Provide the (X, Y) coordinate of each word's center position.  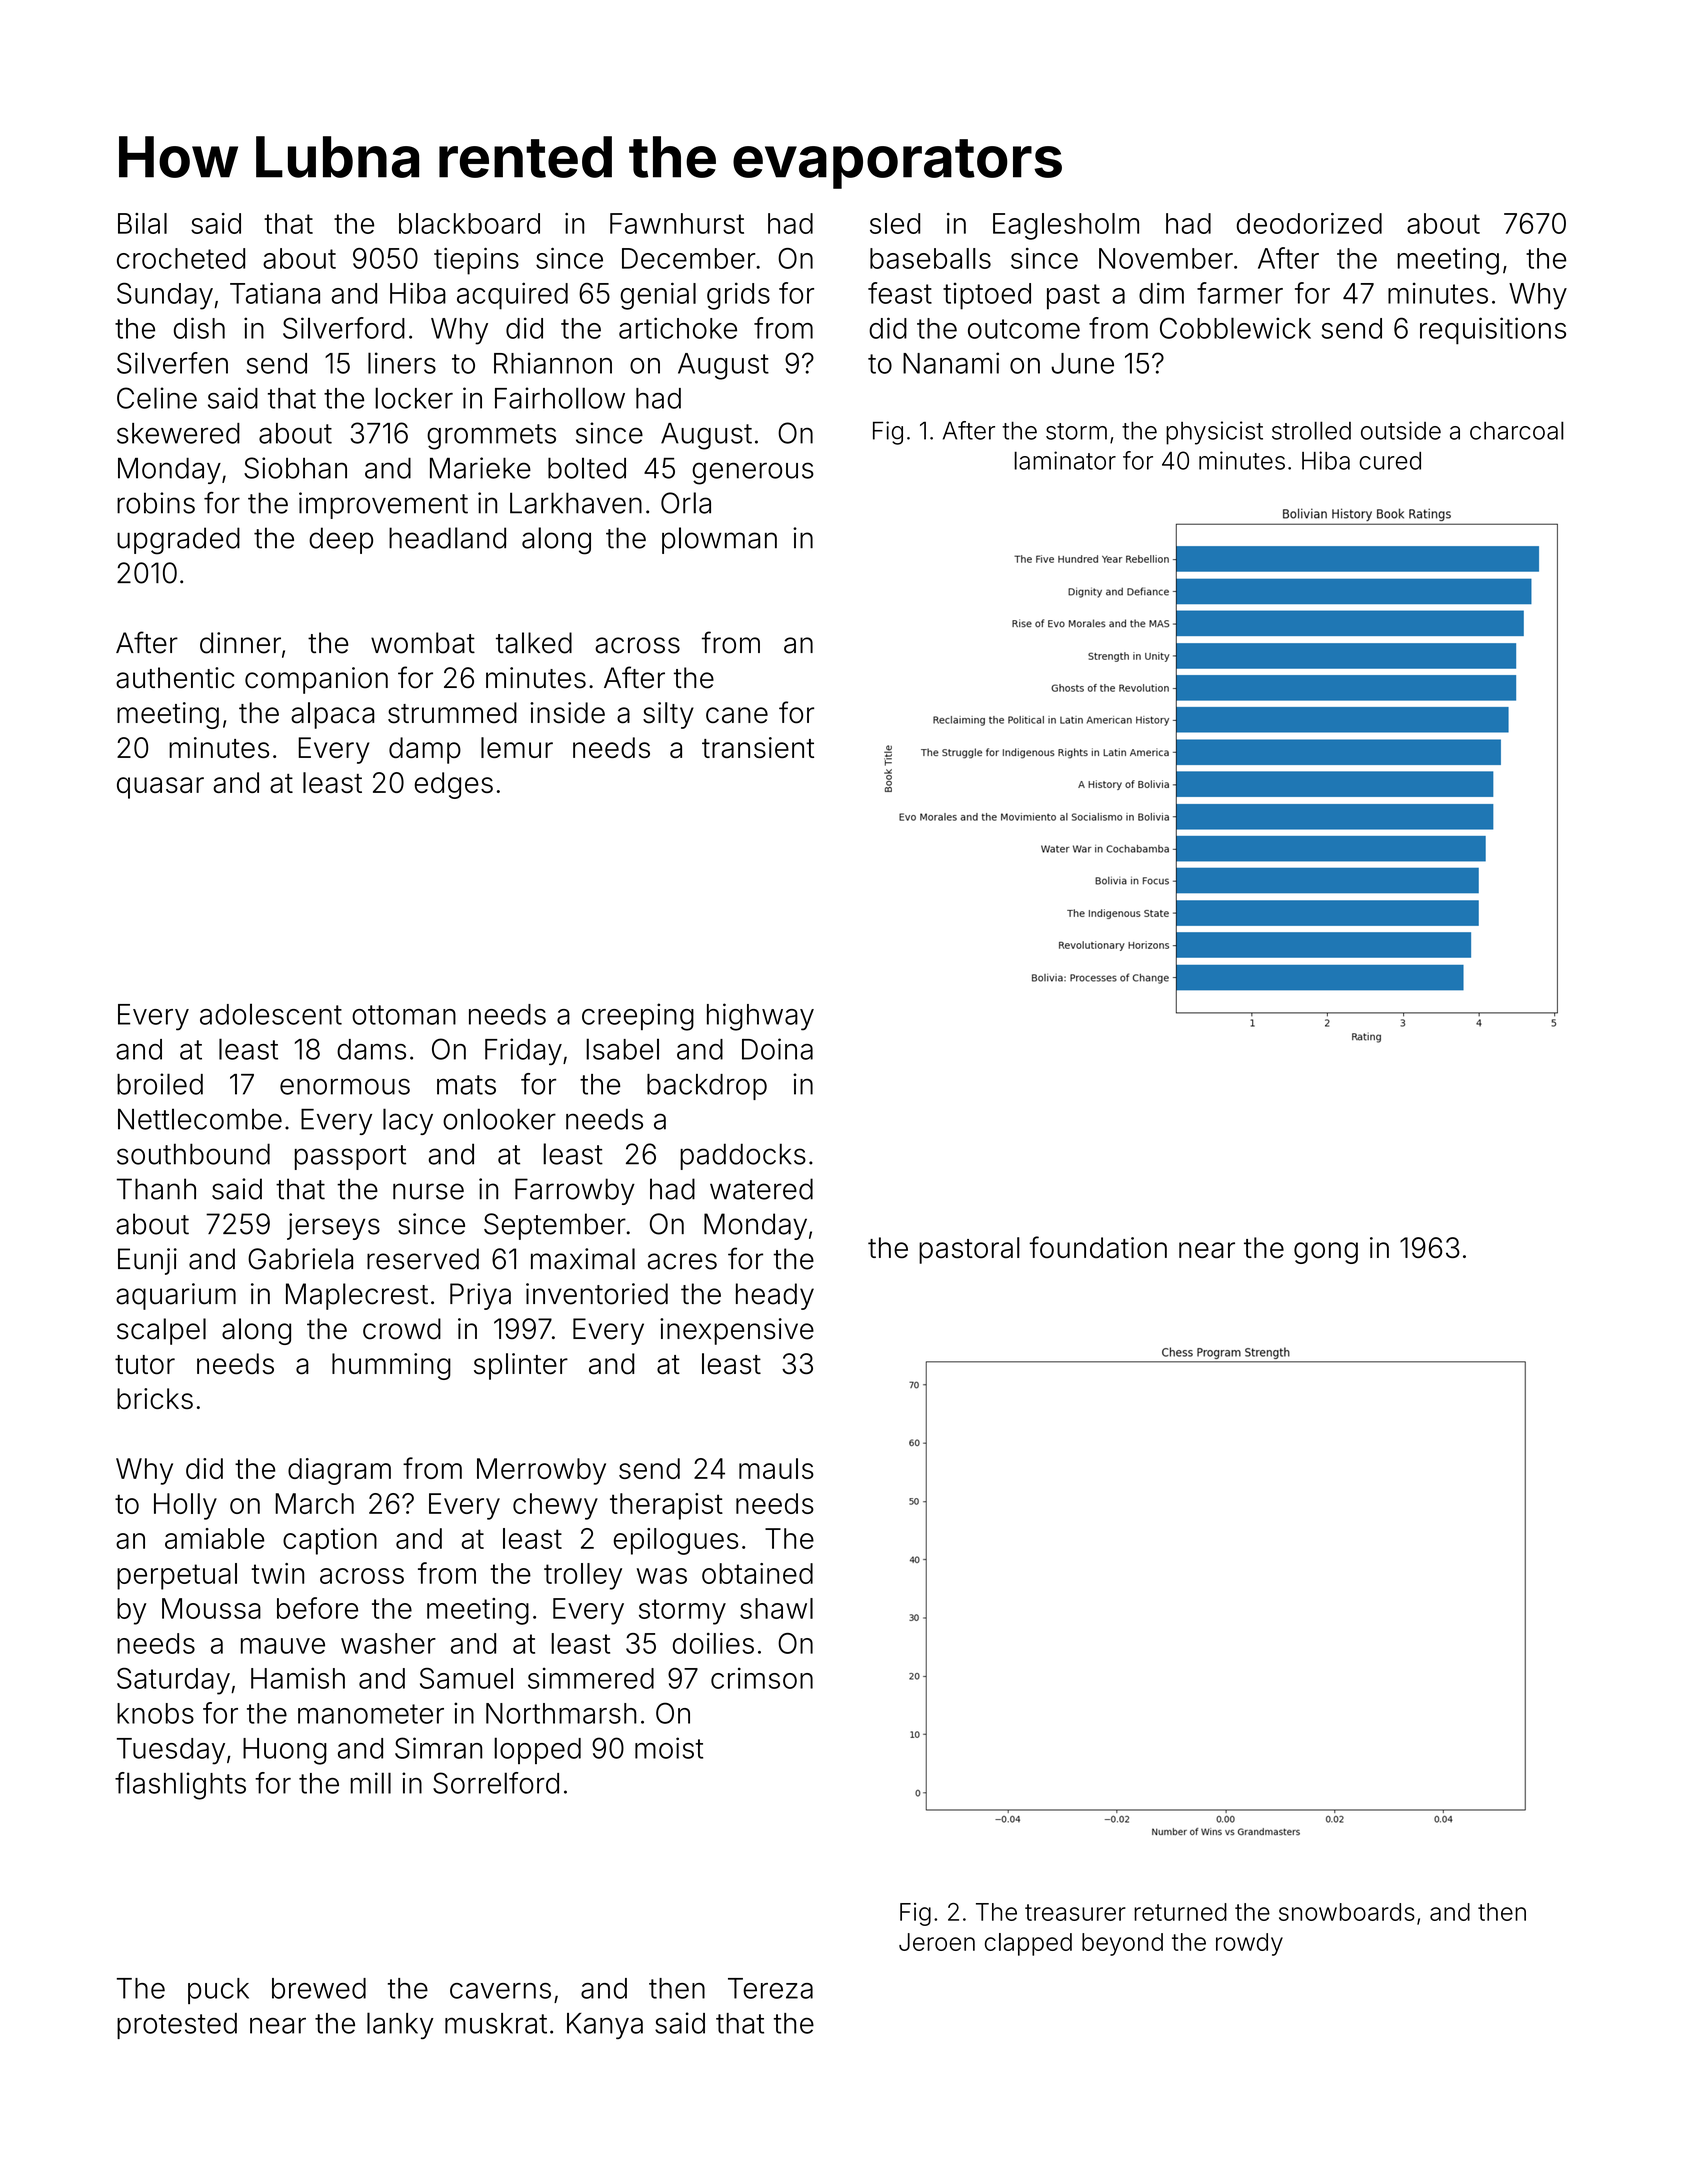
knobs (155, 1713)
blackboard (469, 223)
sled (895, 223)
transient (758, 747)
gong (1326, 1253)
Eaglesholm (1066, 226)
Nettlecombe (200, 1119)
